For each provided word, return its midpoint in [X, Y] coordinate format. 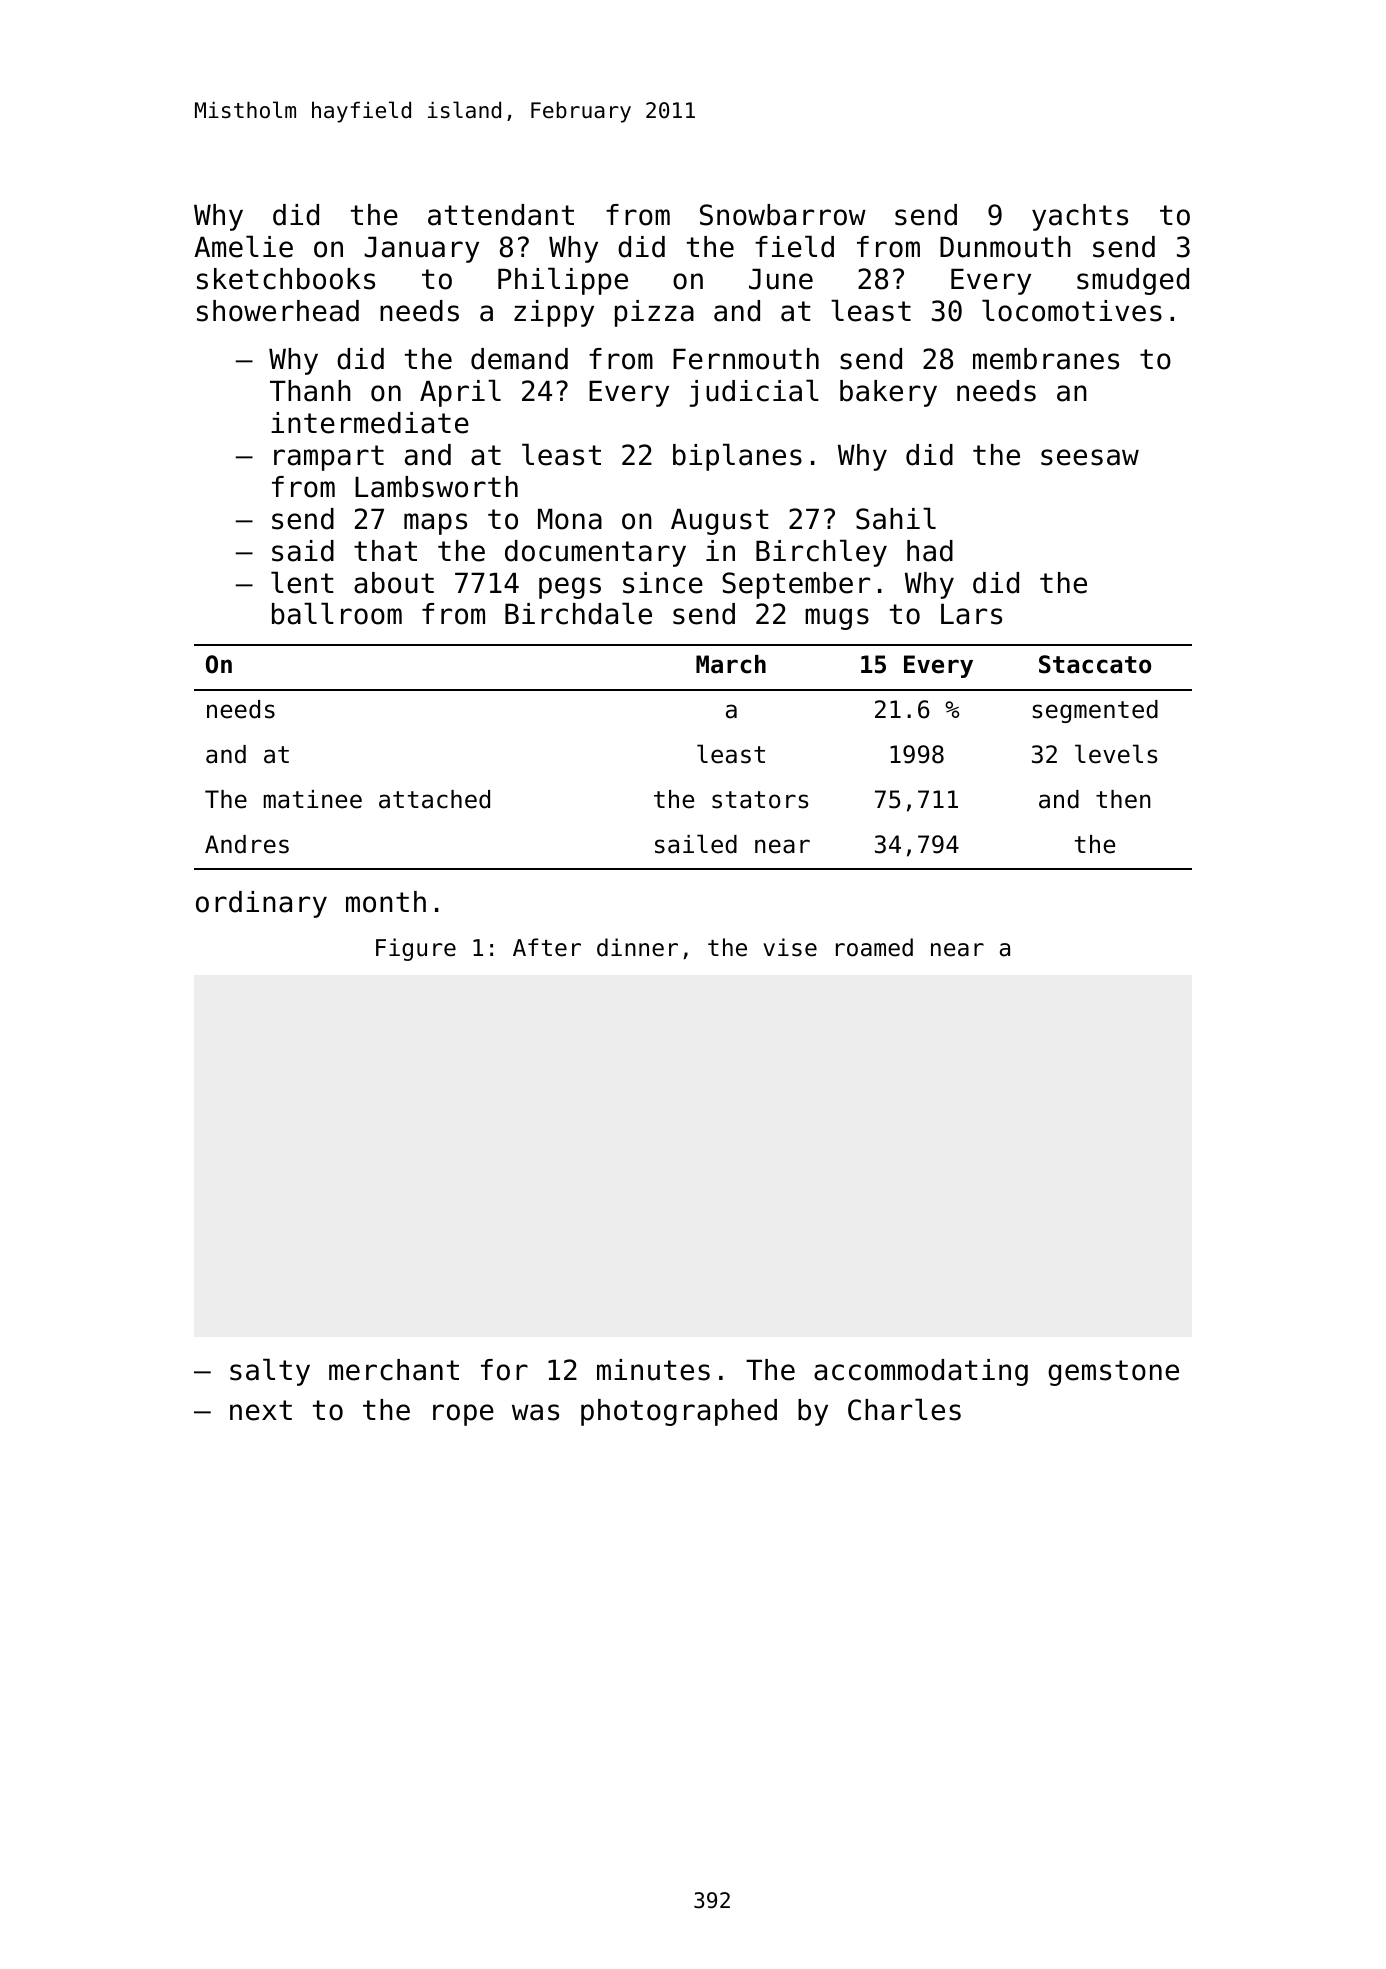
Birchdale [578, 613]
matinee [313, 799]
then [1123, 799]
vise [790, 947]
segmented [1095, 711]
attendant [501, 215]
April [460, 393]
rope [463, 1415]
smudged [1133, 281]
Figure [416, 949]
